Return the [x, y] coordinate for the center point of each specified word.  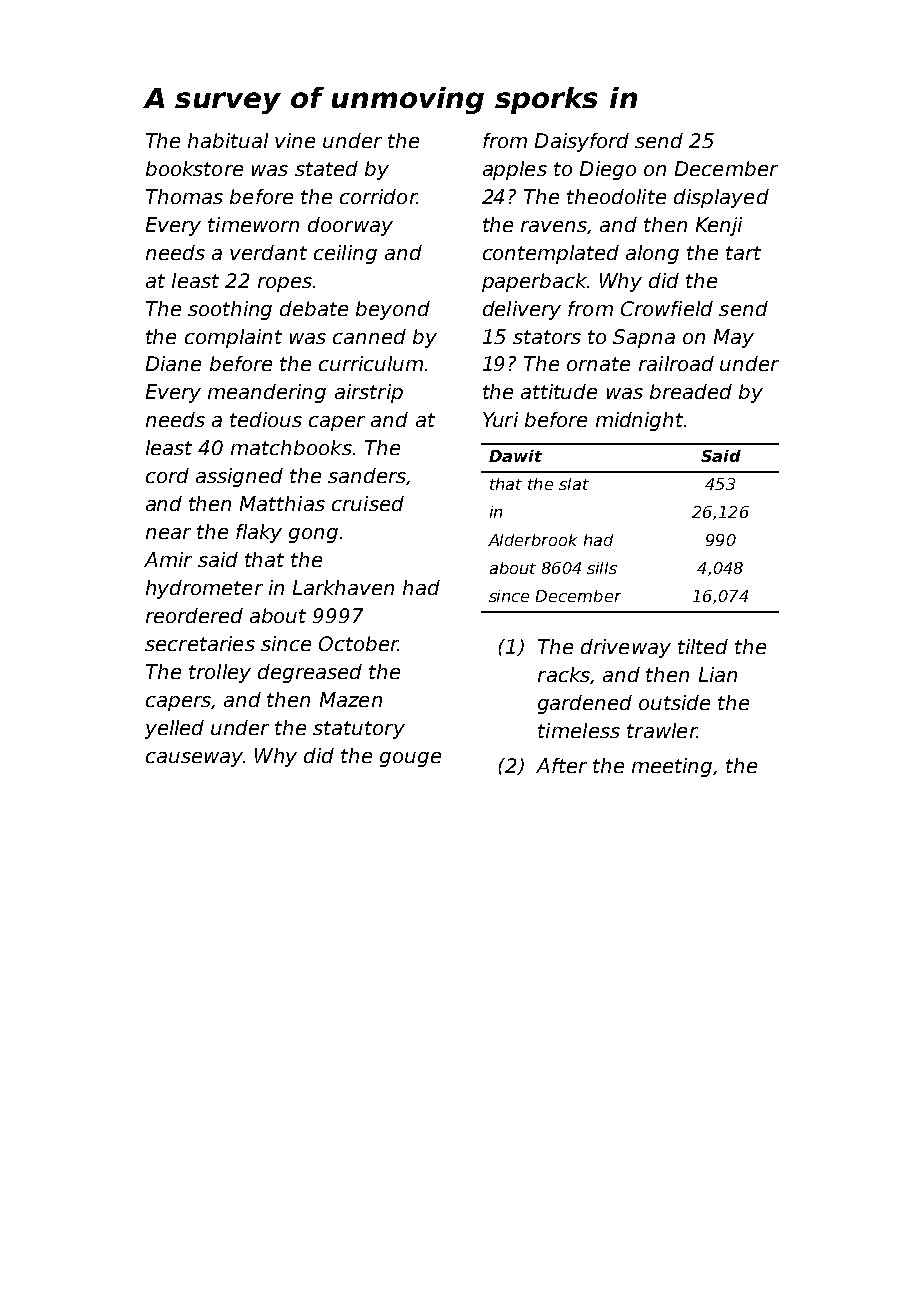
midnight [639, 421]
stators [547, 337]
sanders [367, 475]
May [734, 338]
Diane [173, 363]
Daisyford [582, 142]
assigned [239, 477]
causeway [194, 759]
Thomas [184, 196]
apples [515, 170]
